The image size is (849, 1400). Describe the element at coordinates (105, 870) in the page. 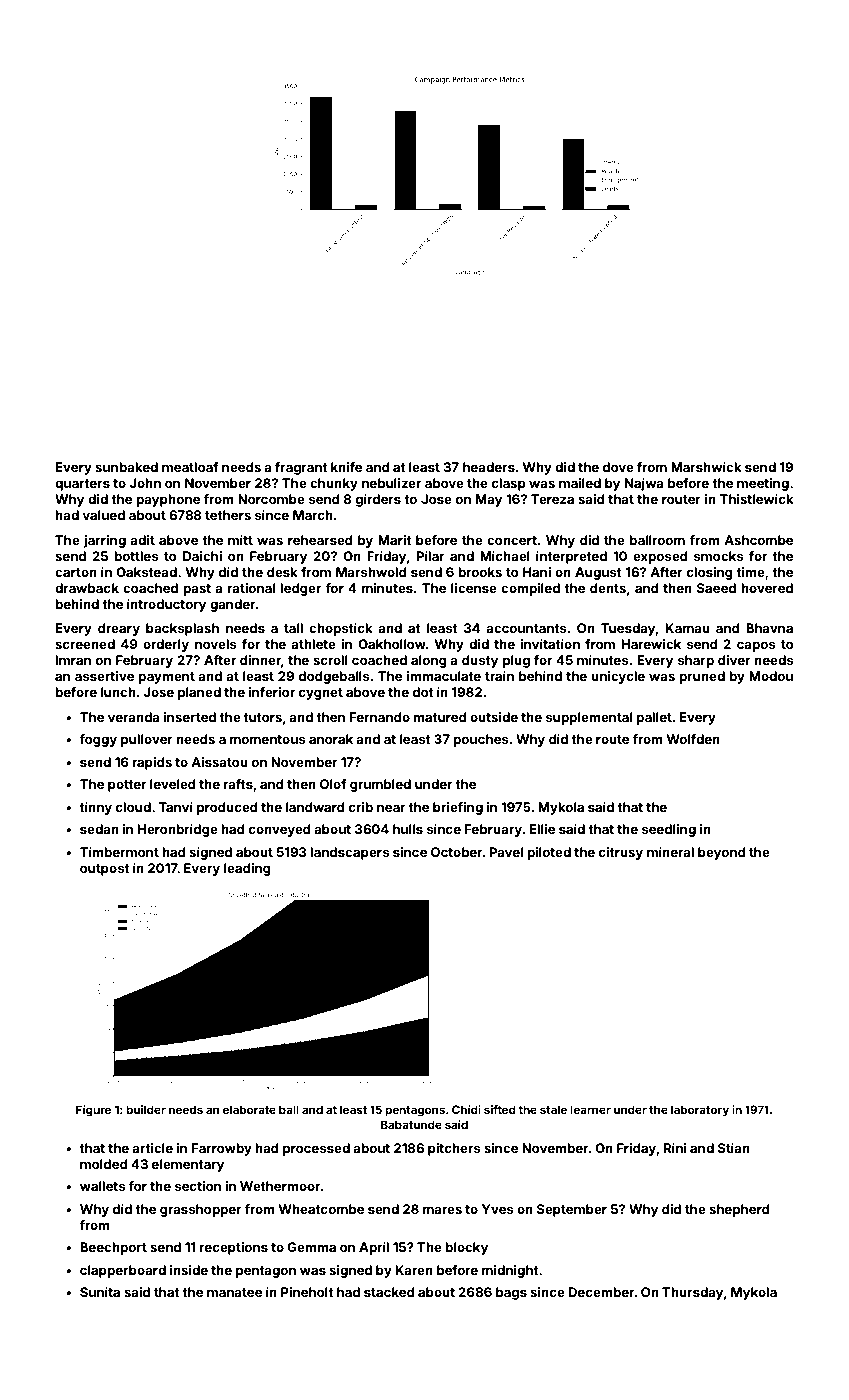

I see `outpost` at that location.
